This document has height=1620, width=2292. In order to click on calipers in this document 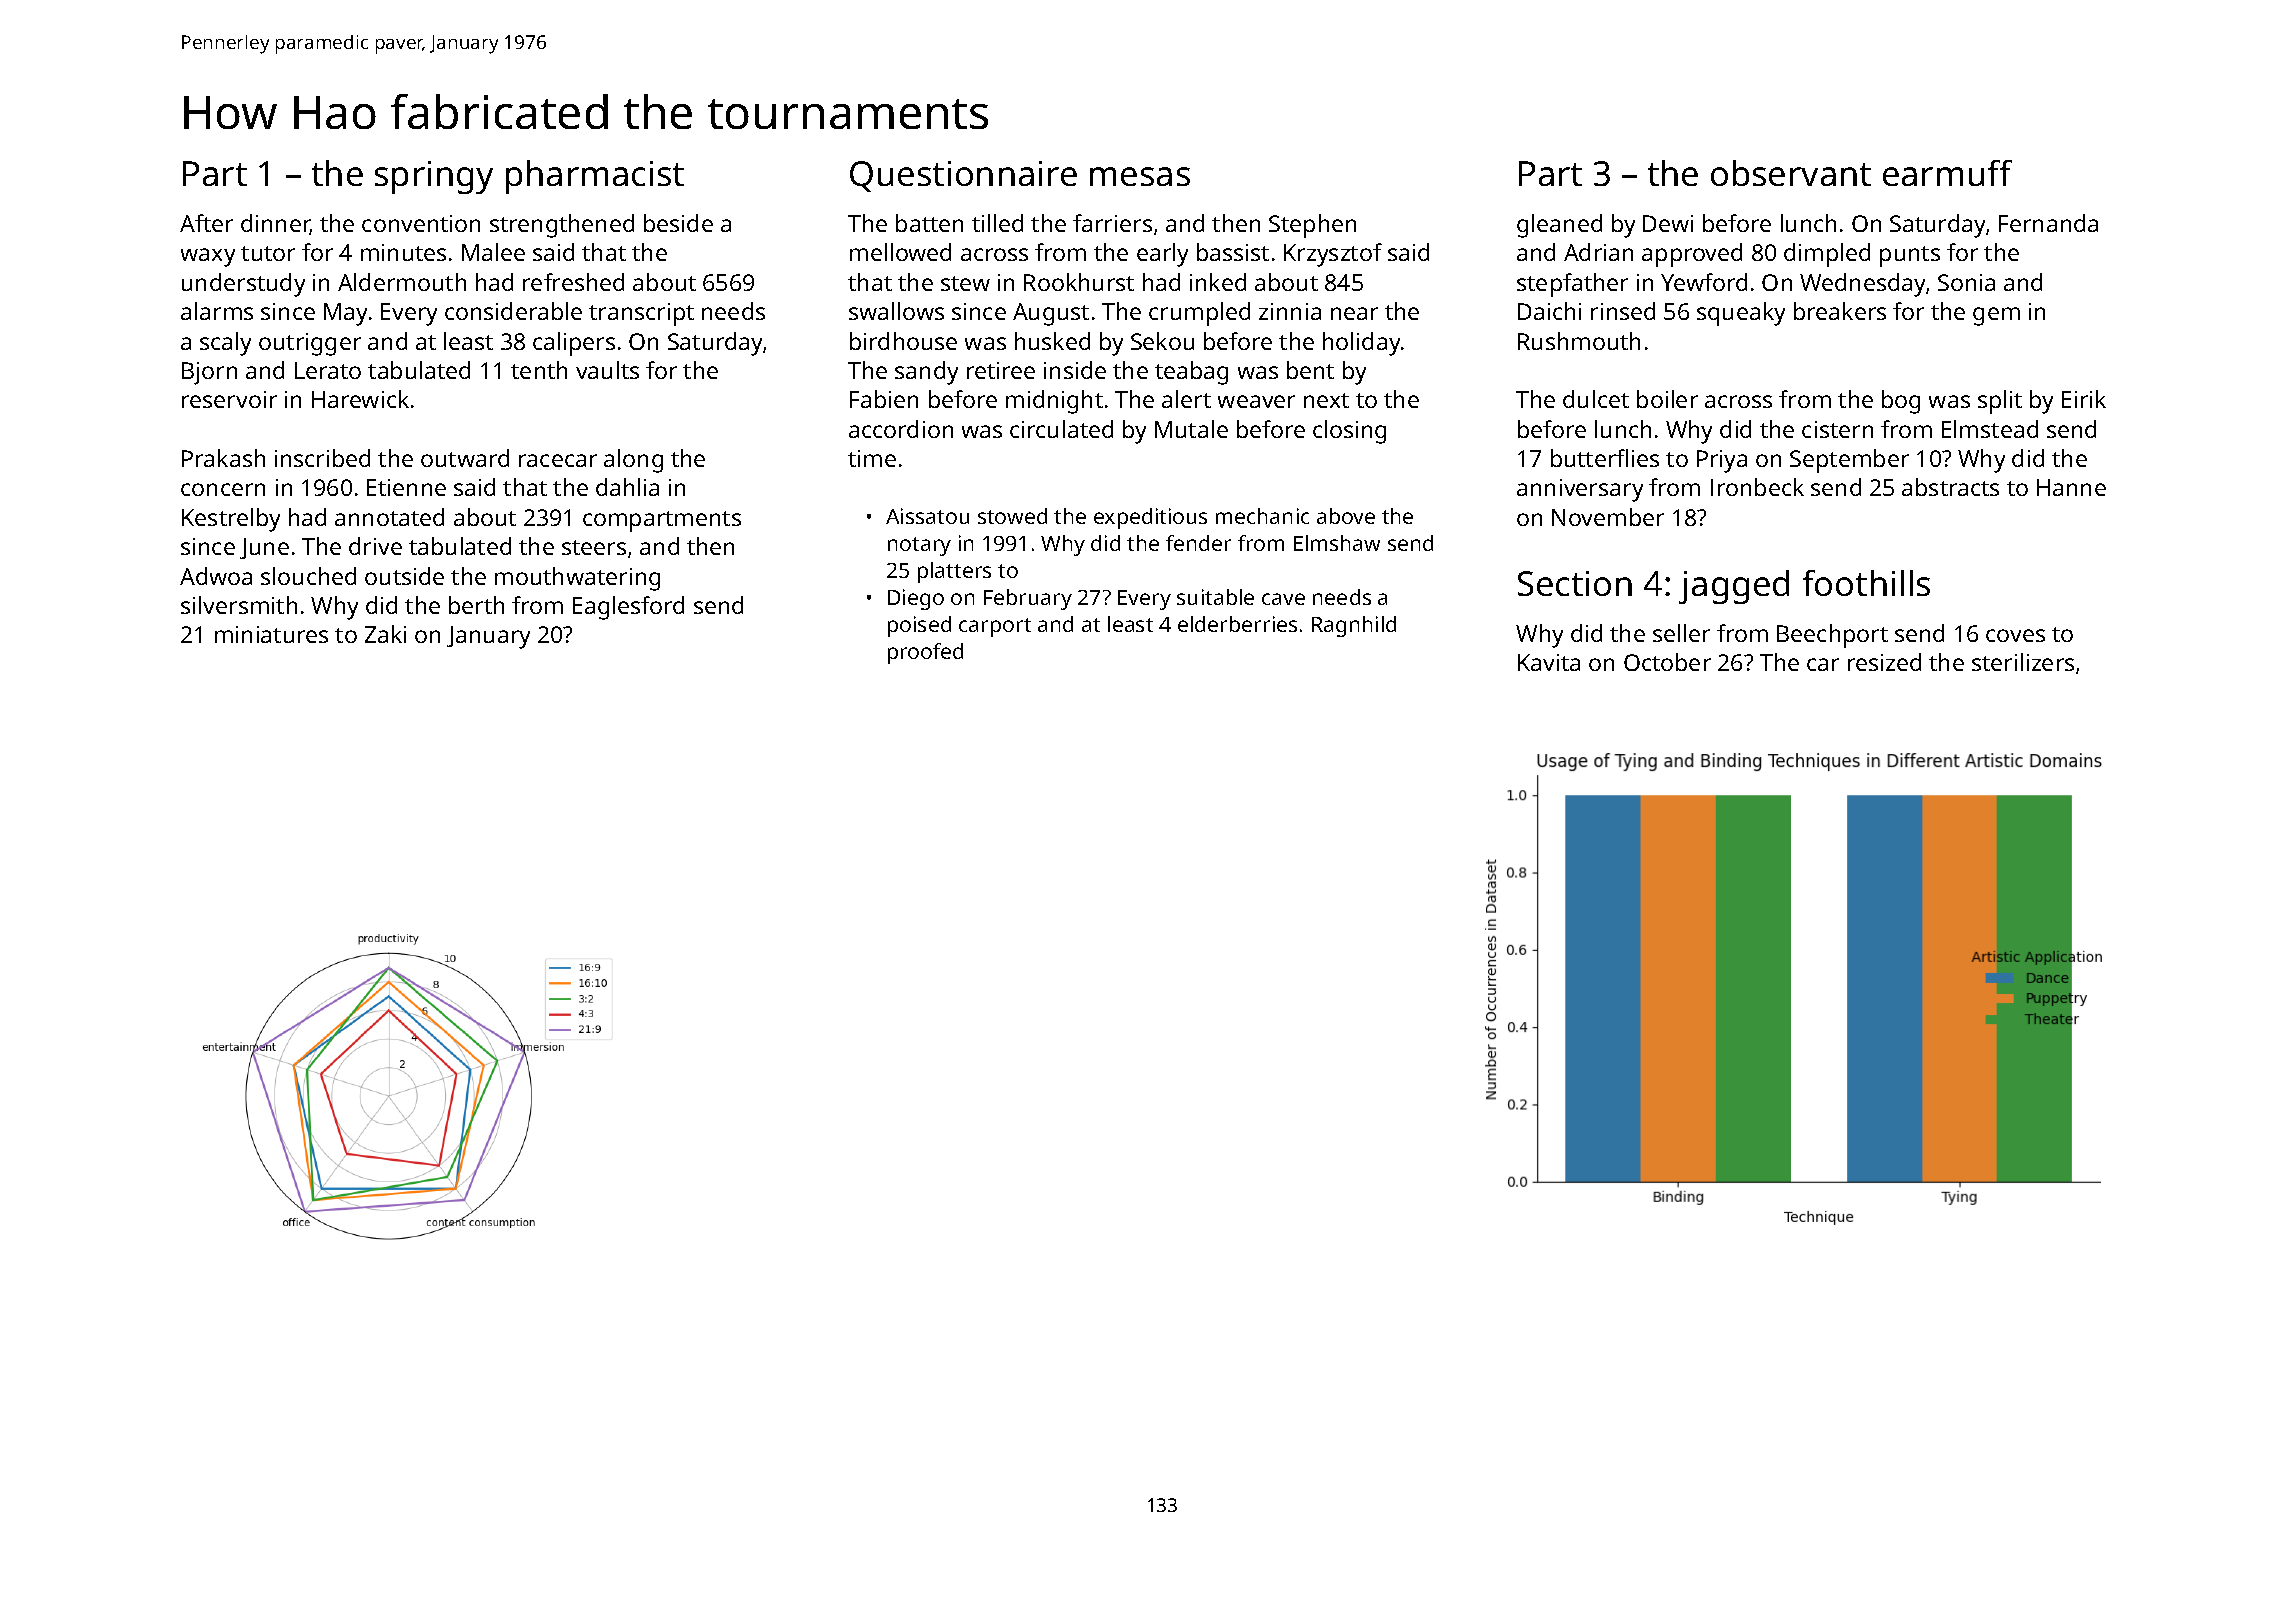, I will do `click(574, 344)`.
